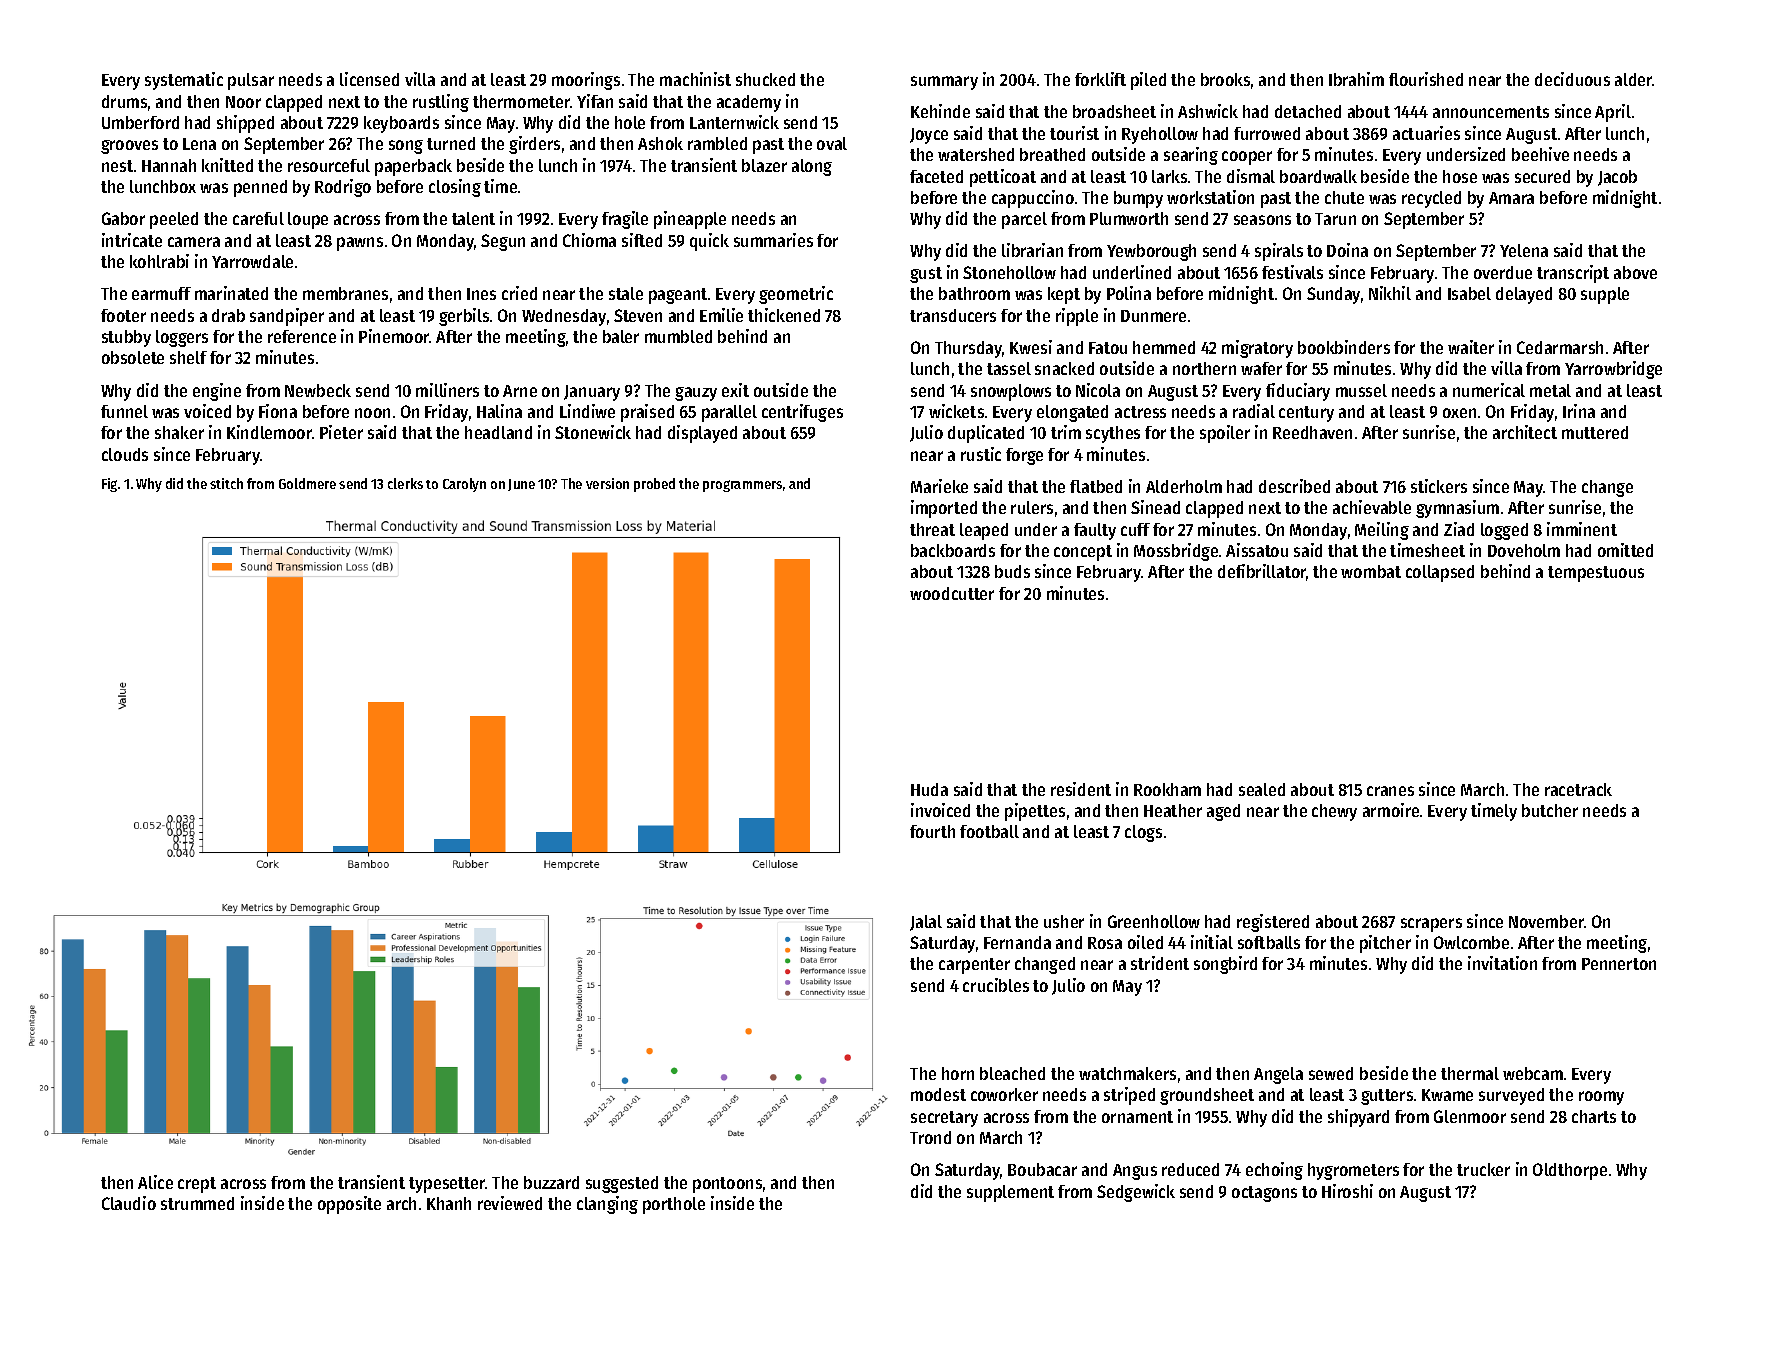  Describe the element at coordinates (607, 1205) in the page. I see `clanging` at that location.
